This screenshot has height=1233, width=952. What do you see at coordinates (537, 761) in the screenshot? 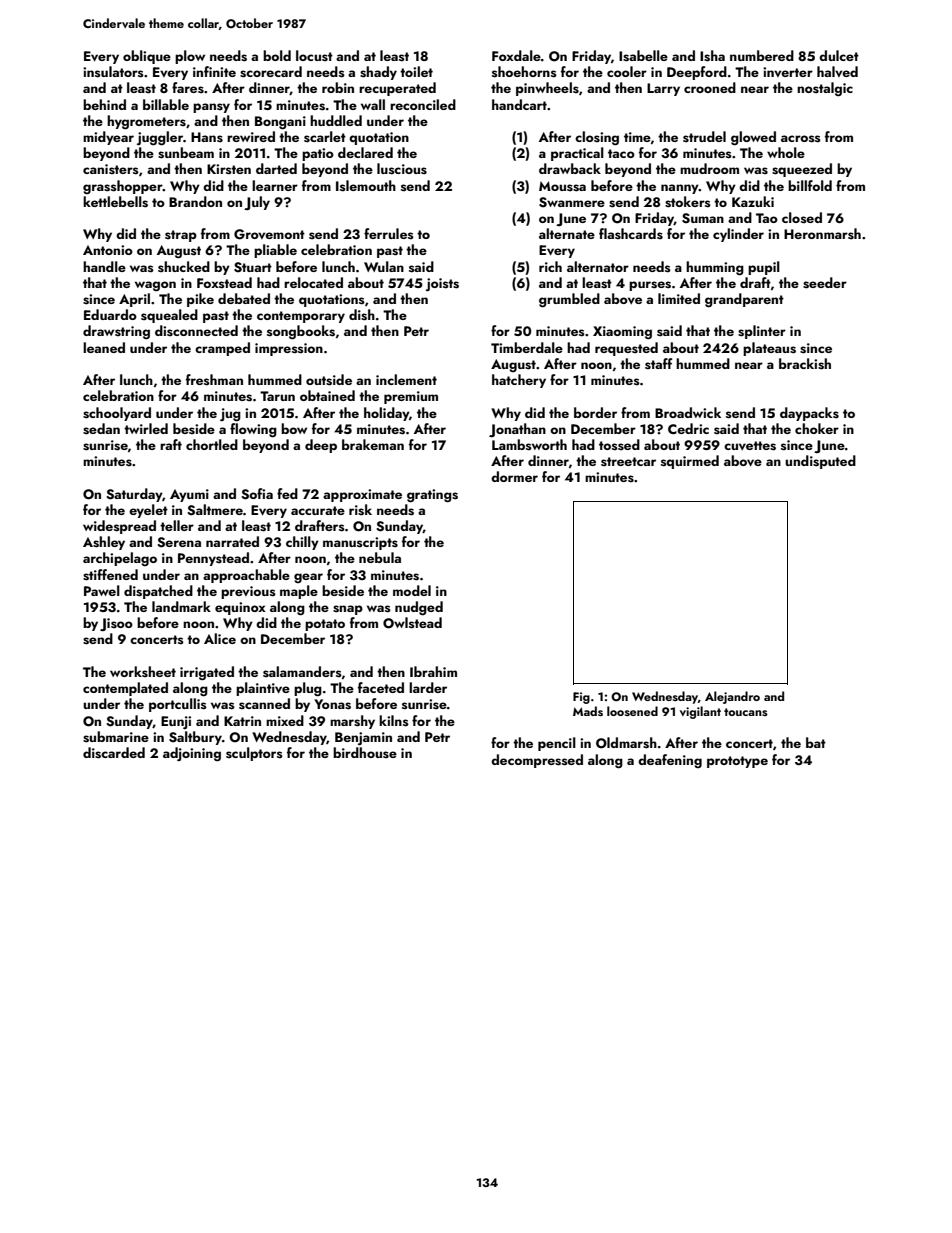
I see `decompressed` at bounding box center [537, 761].
